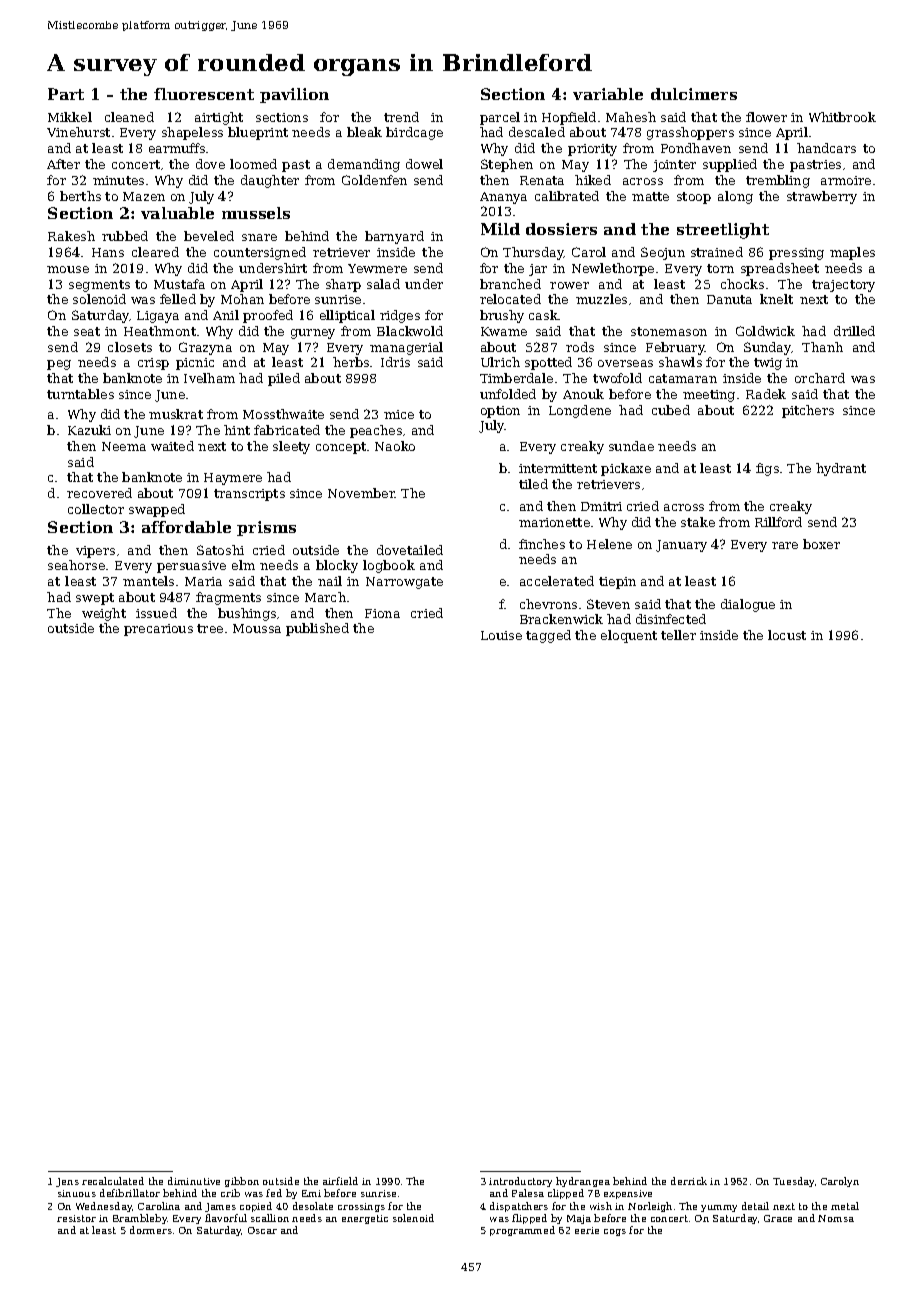 The height and width of the document is (1308, 924). I want to click on tagged, so click(548, 636).
